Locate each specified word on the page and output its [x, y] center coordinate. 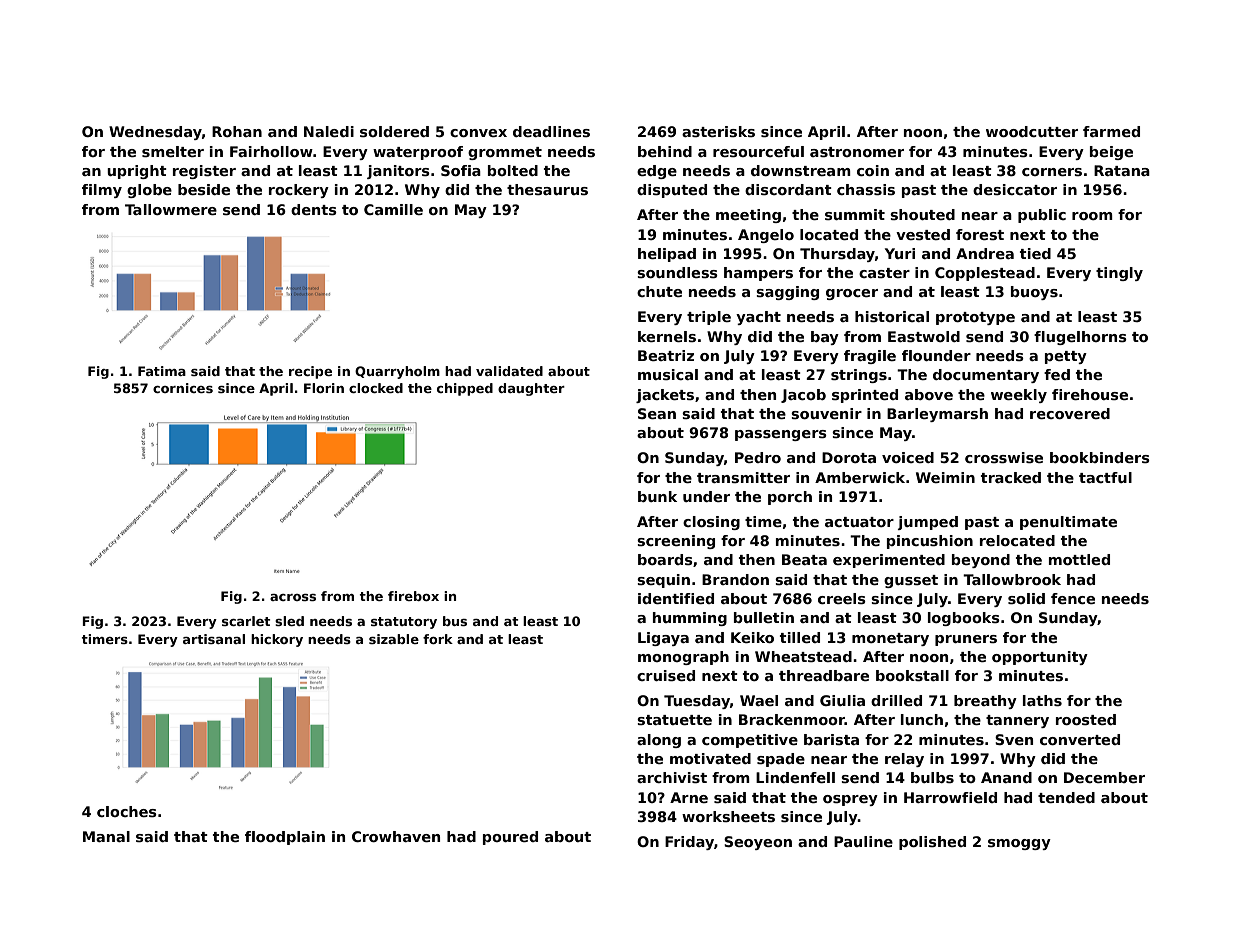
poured [510, 838]
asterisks [718, 131]
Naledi [329, 131]
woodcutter [1032, 131]
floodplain [285, 838]
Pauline [863, 841]
